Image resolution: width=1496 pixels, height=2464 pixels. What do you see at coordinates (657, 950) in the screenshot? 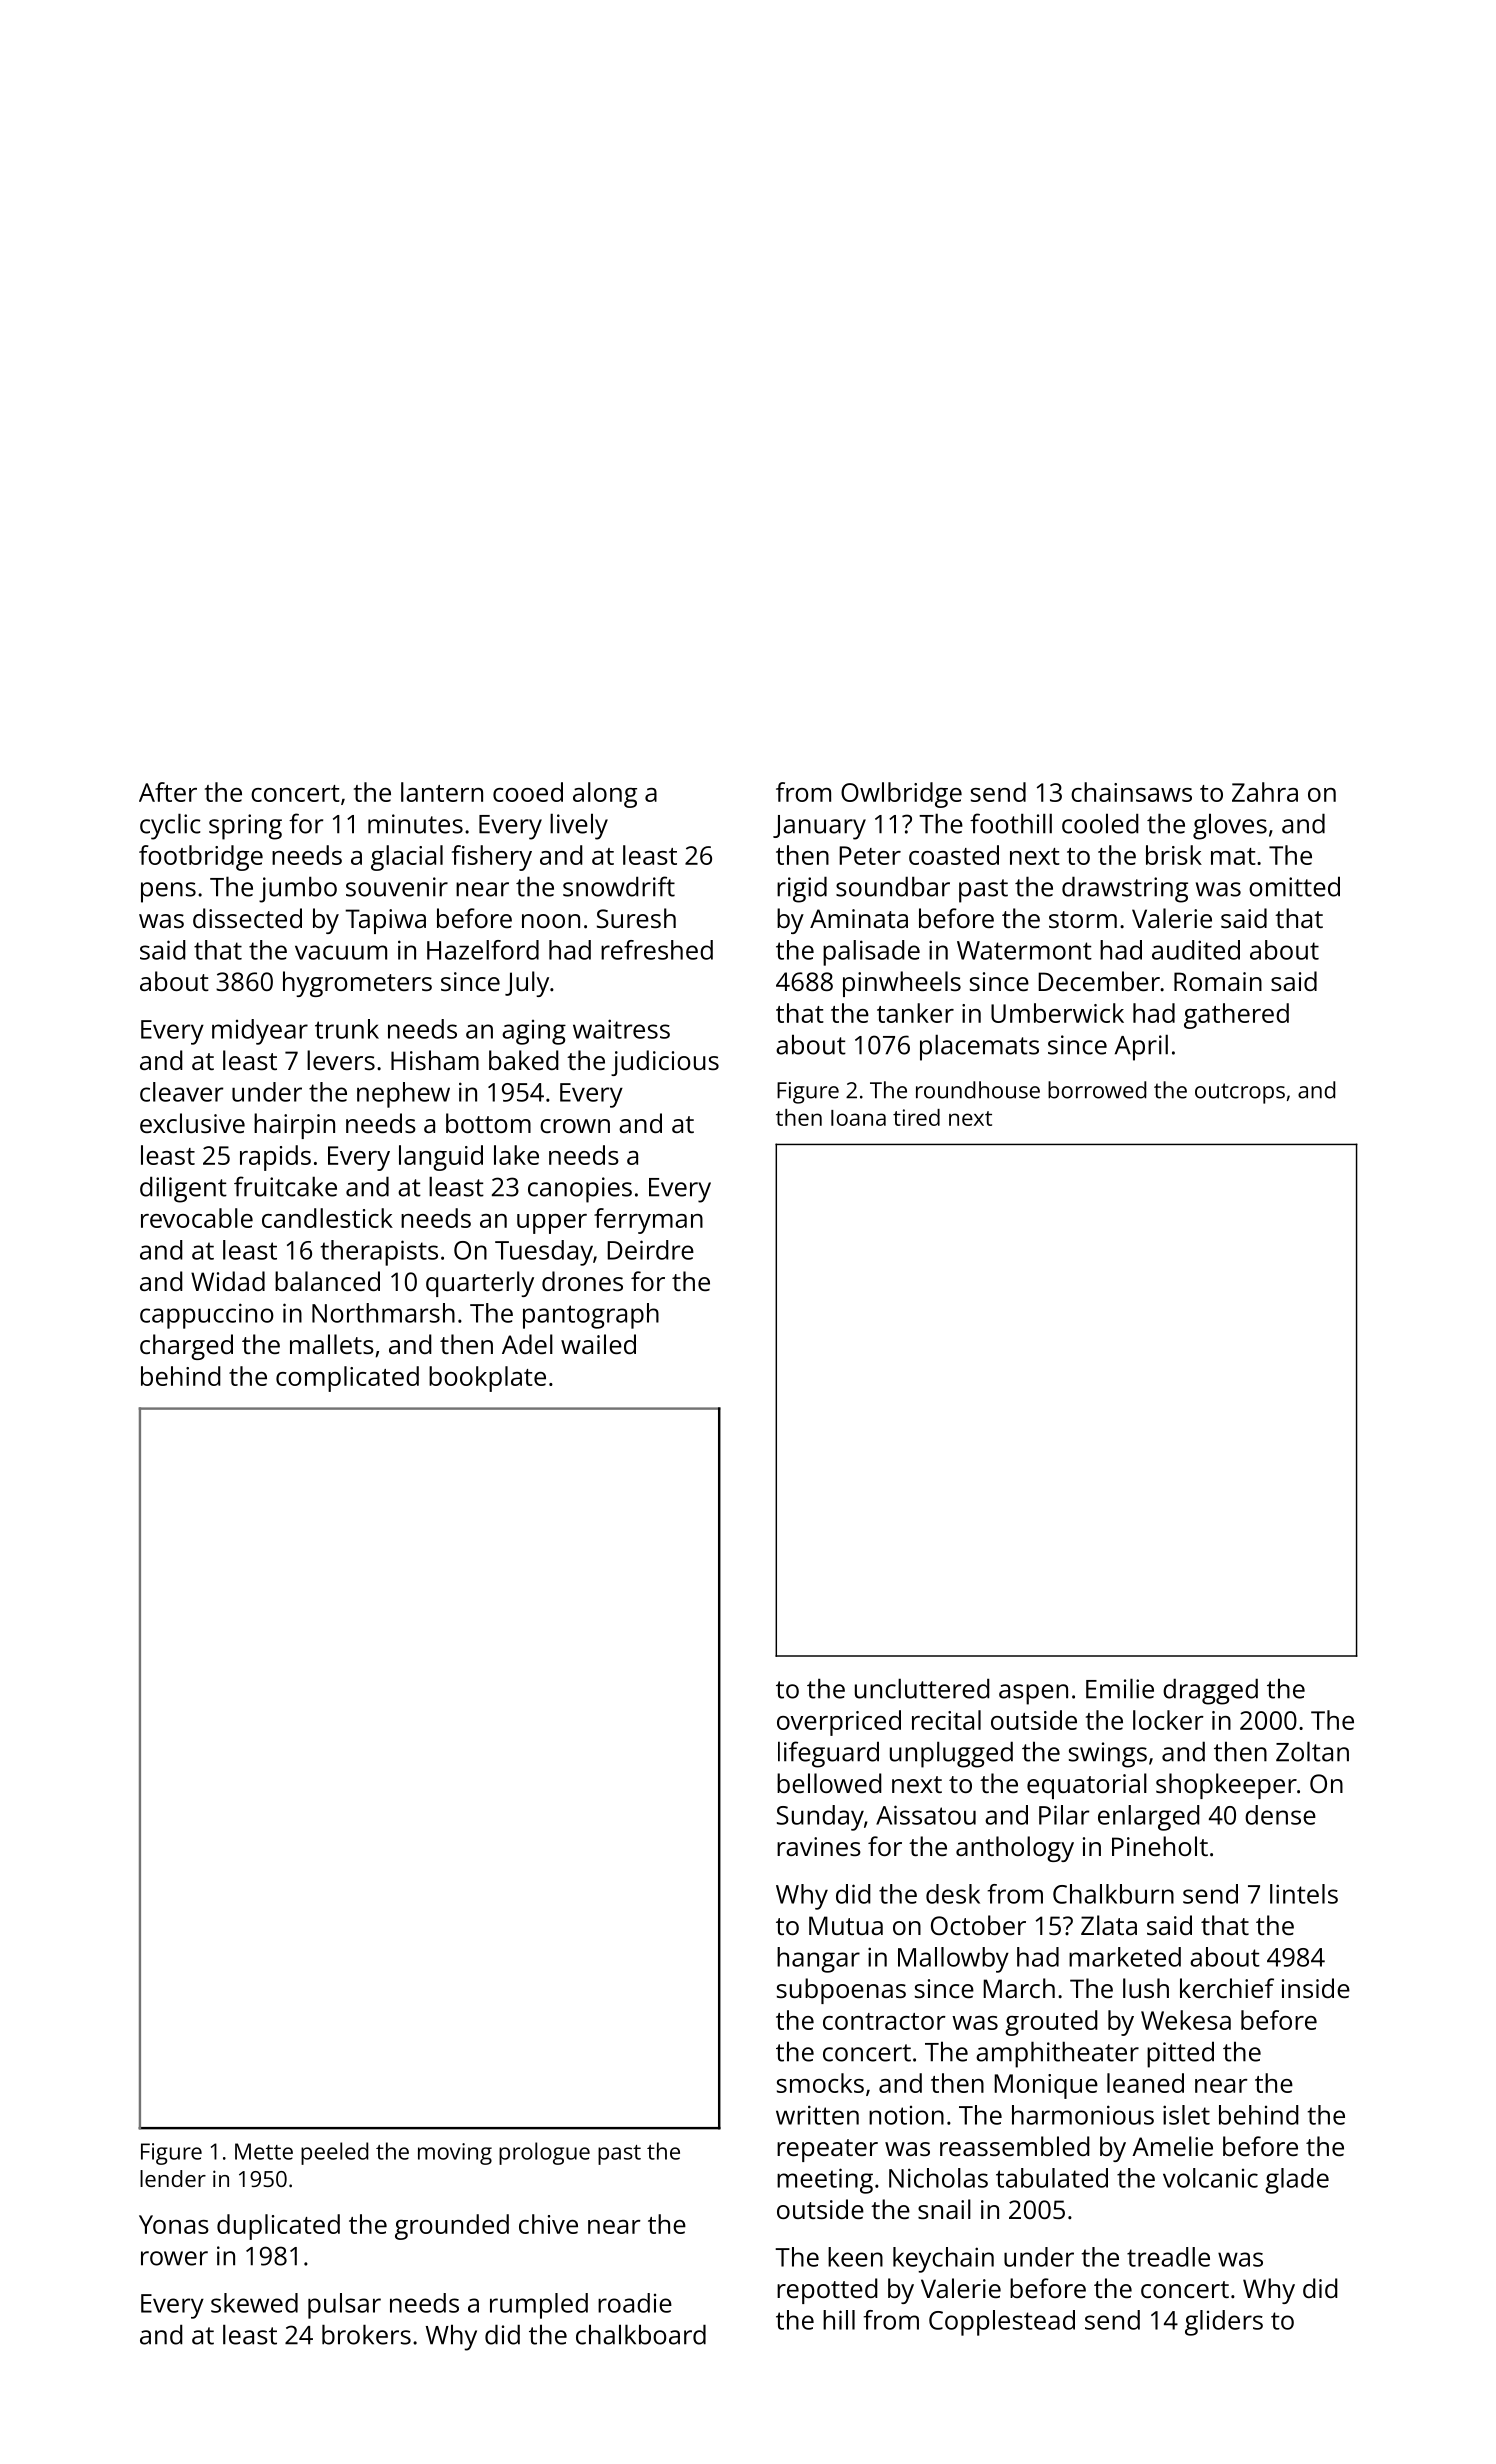
I see `refreshed` at bounding box center [657, 950].
